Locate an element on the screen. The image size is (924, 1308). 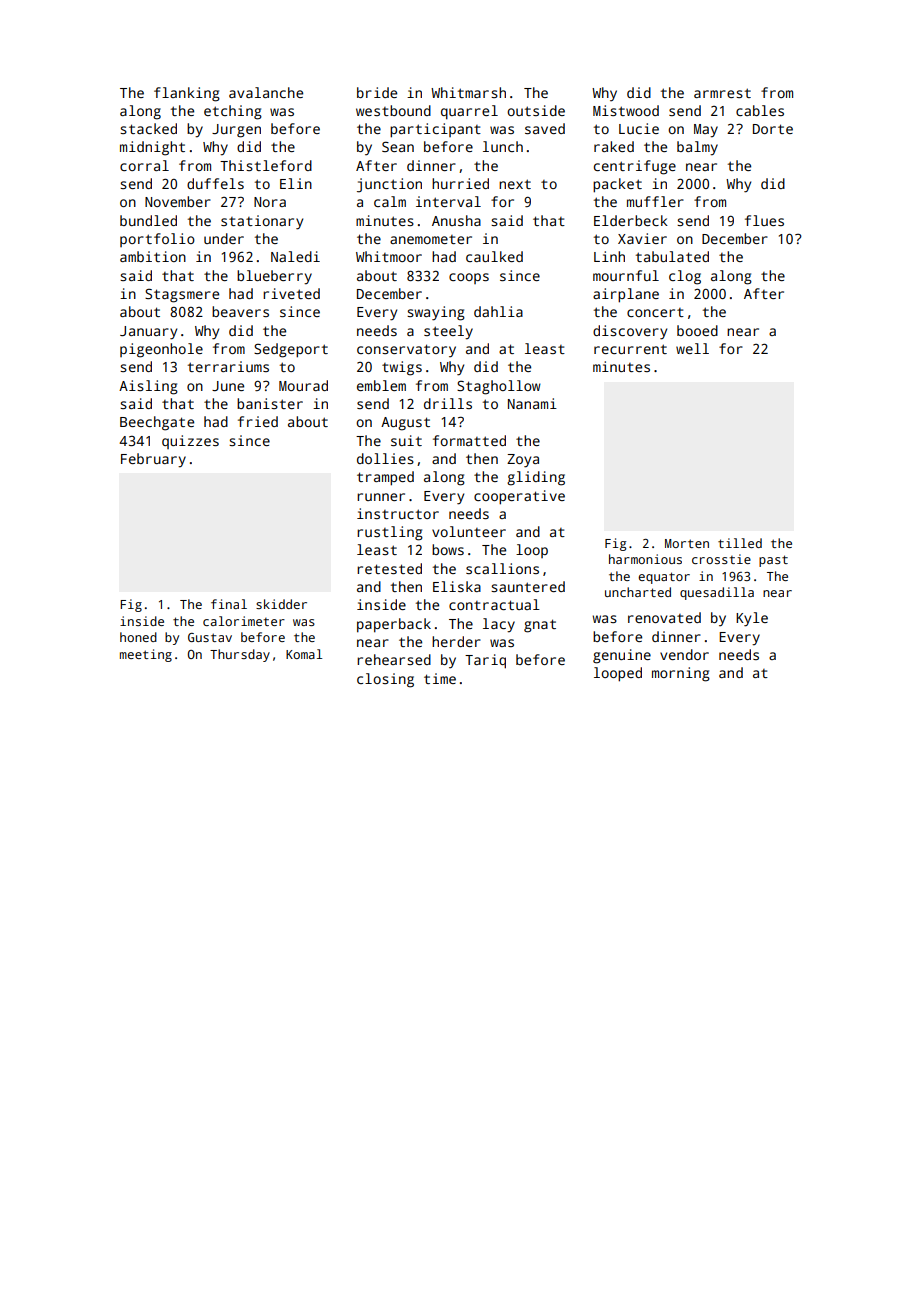
formatted is located at coordinates (469, 440).
